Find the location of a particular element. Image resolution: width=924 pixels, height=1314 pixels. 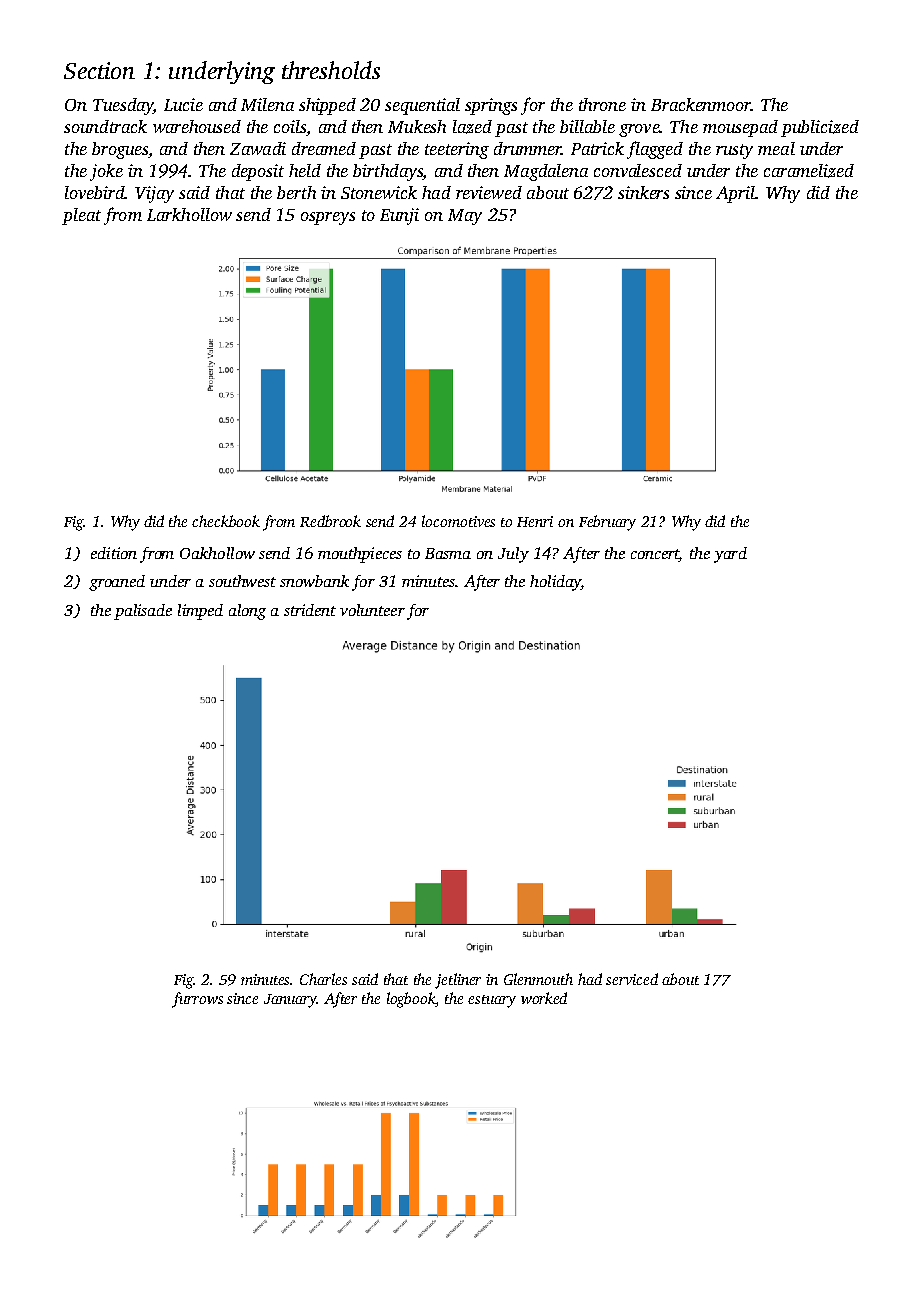

pleat is located at coordinates (81, 216).
